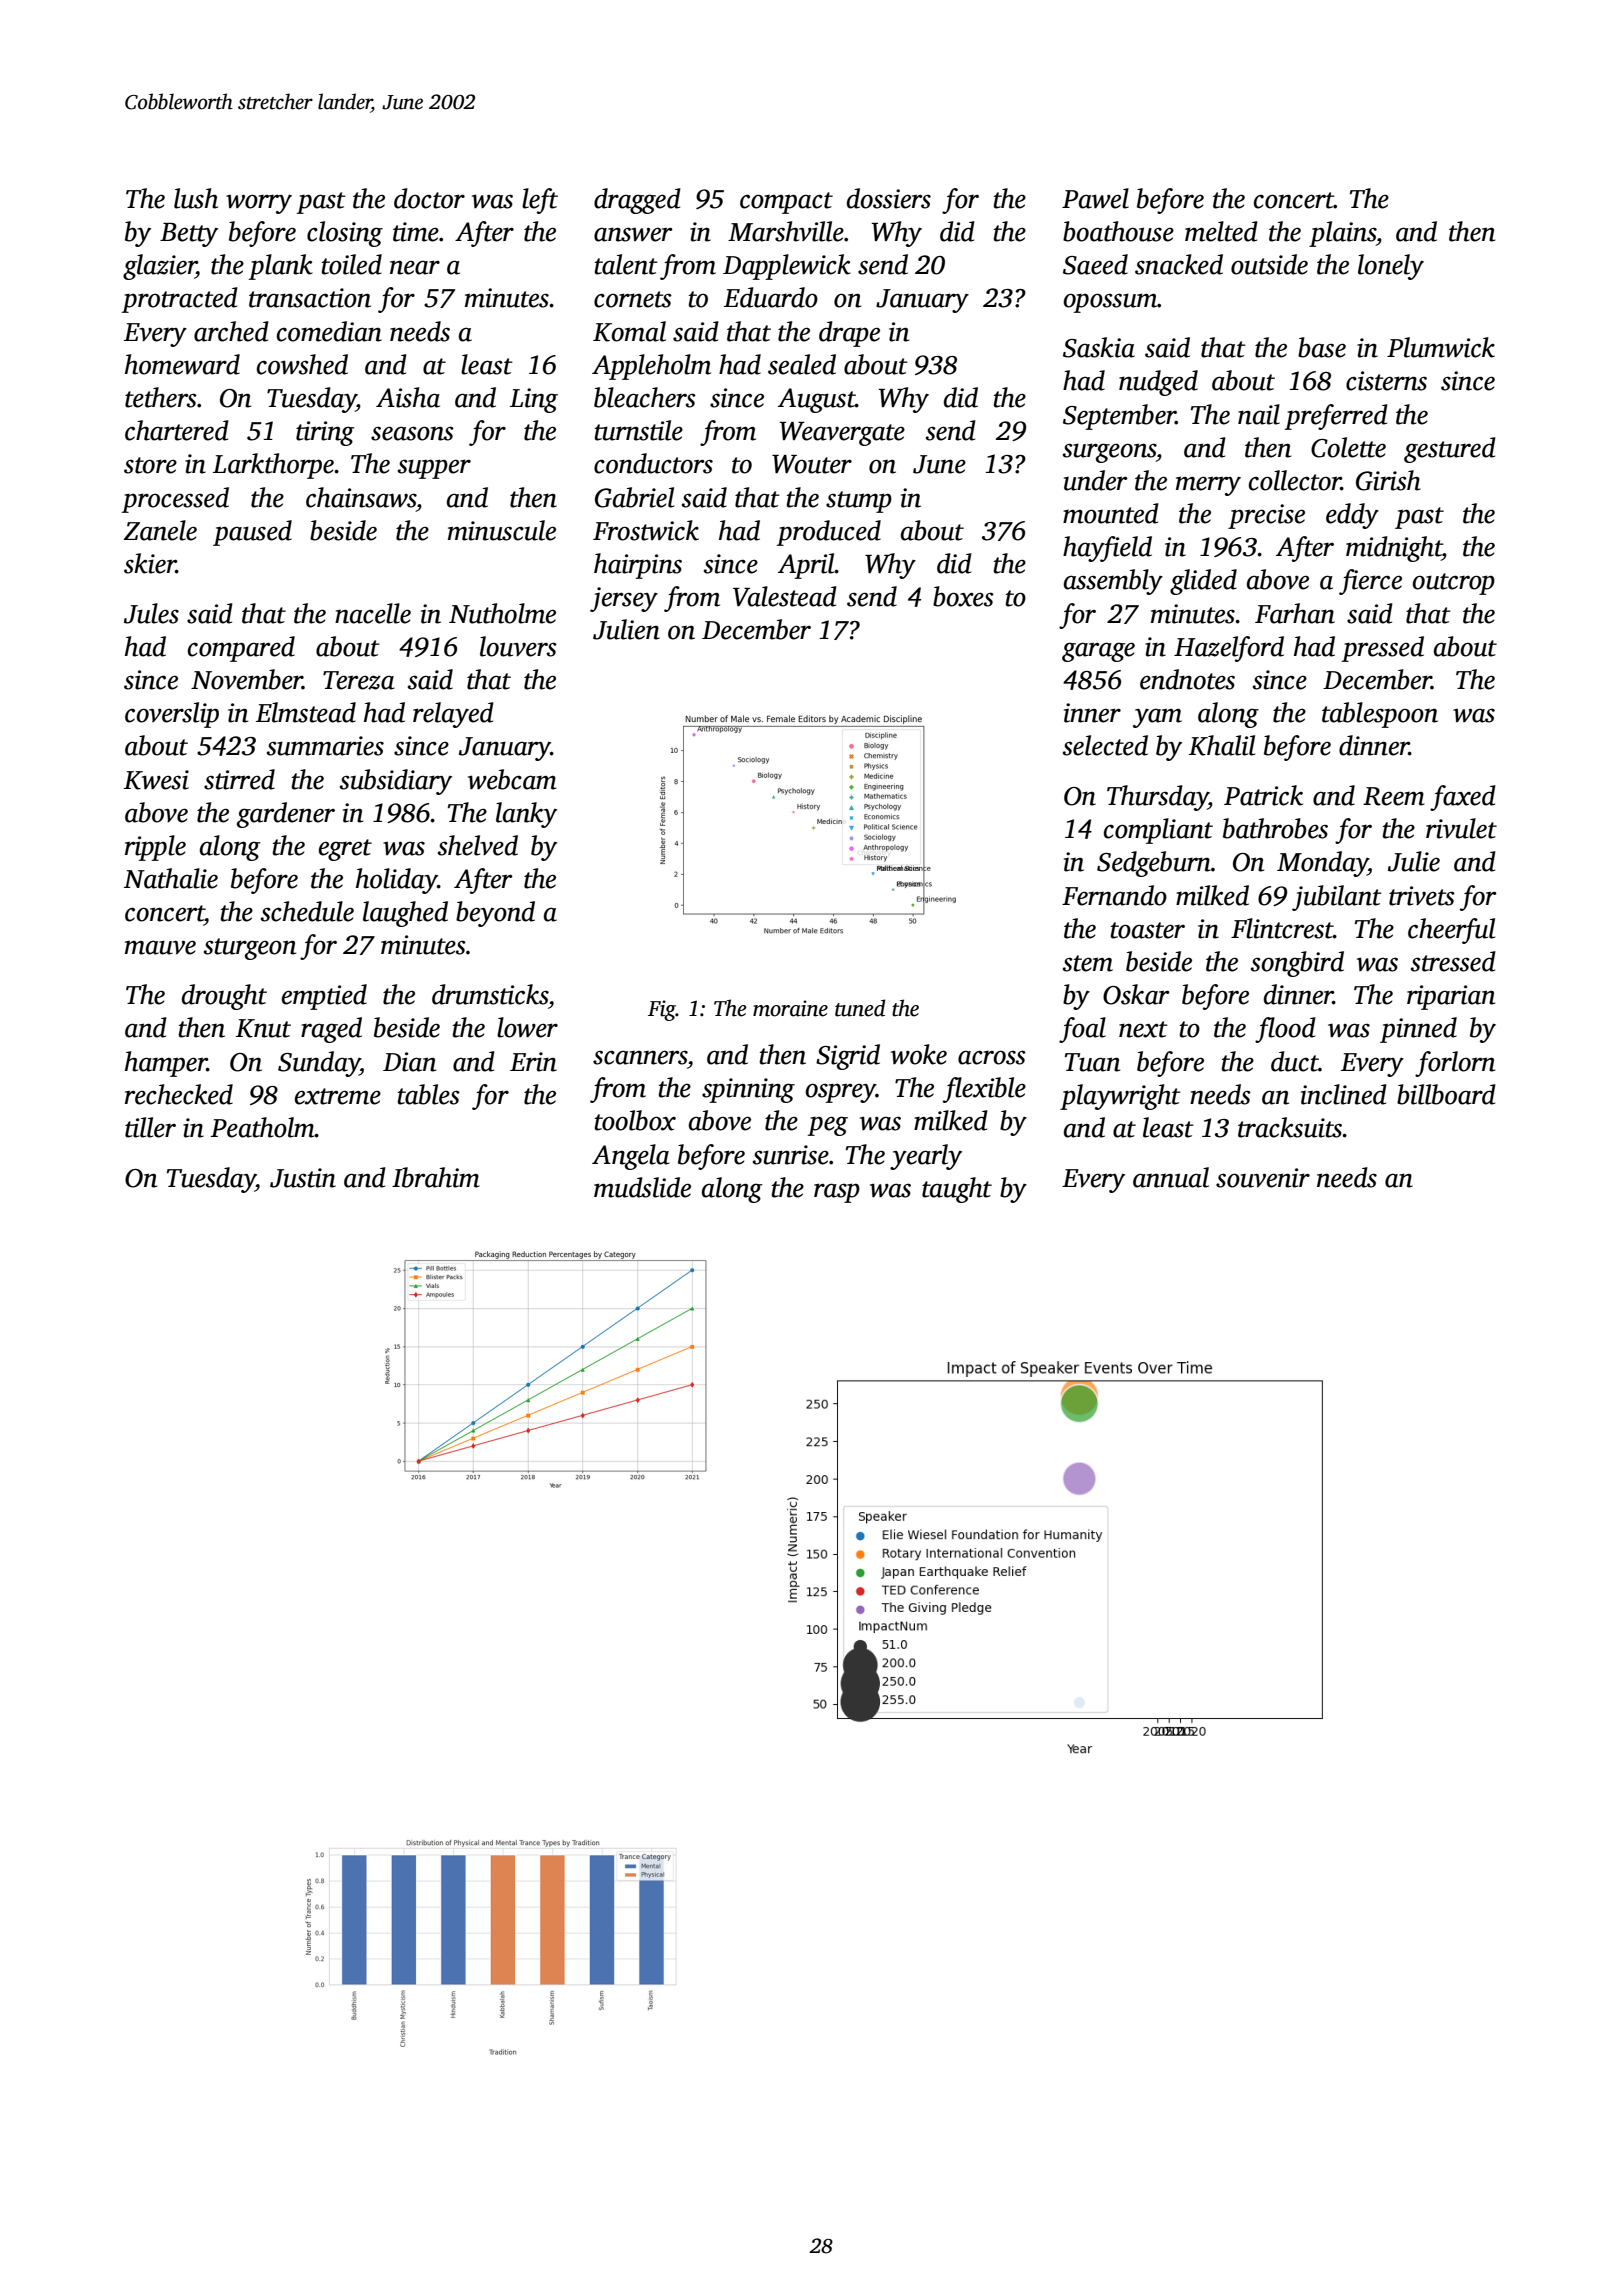 The height and width of the image is (2292, 1620). What do you see at coordinates (1222, 745) in the image?
I see `Khalil` at bounding box center [1222, 745].
